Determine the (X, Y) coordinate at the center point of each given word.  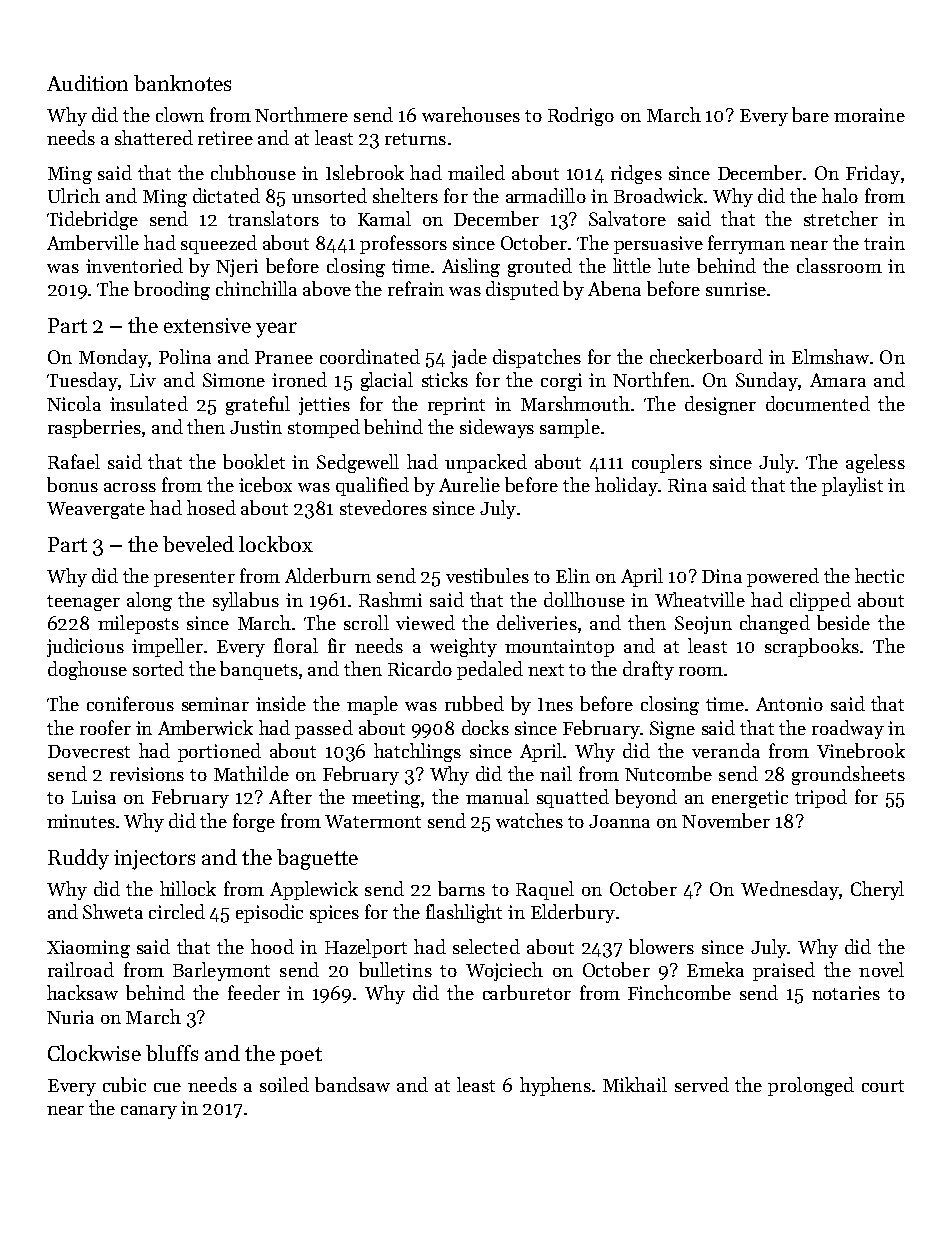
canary (149, 1112)
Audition (87, 83)
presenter (194, 579)
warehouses (471, 114)
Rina (687, 485)
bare (810, 114)
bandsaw (352, 1084)
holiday (626, 486)
